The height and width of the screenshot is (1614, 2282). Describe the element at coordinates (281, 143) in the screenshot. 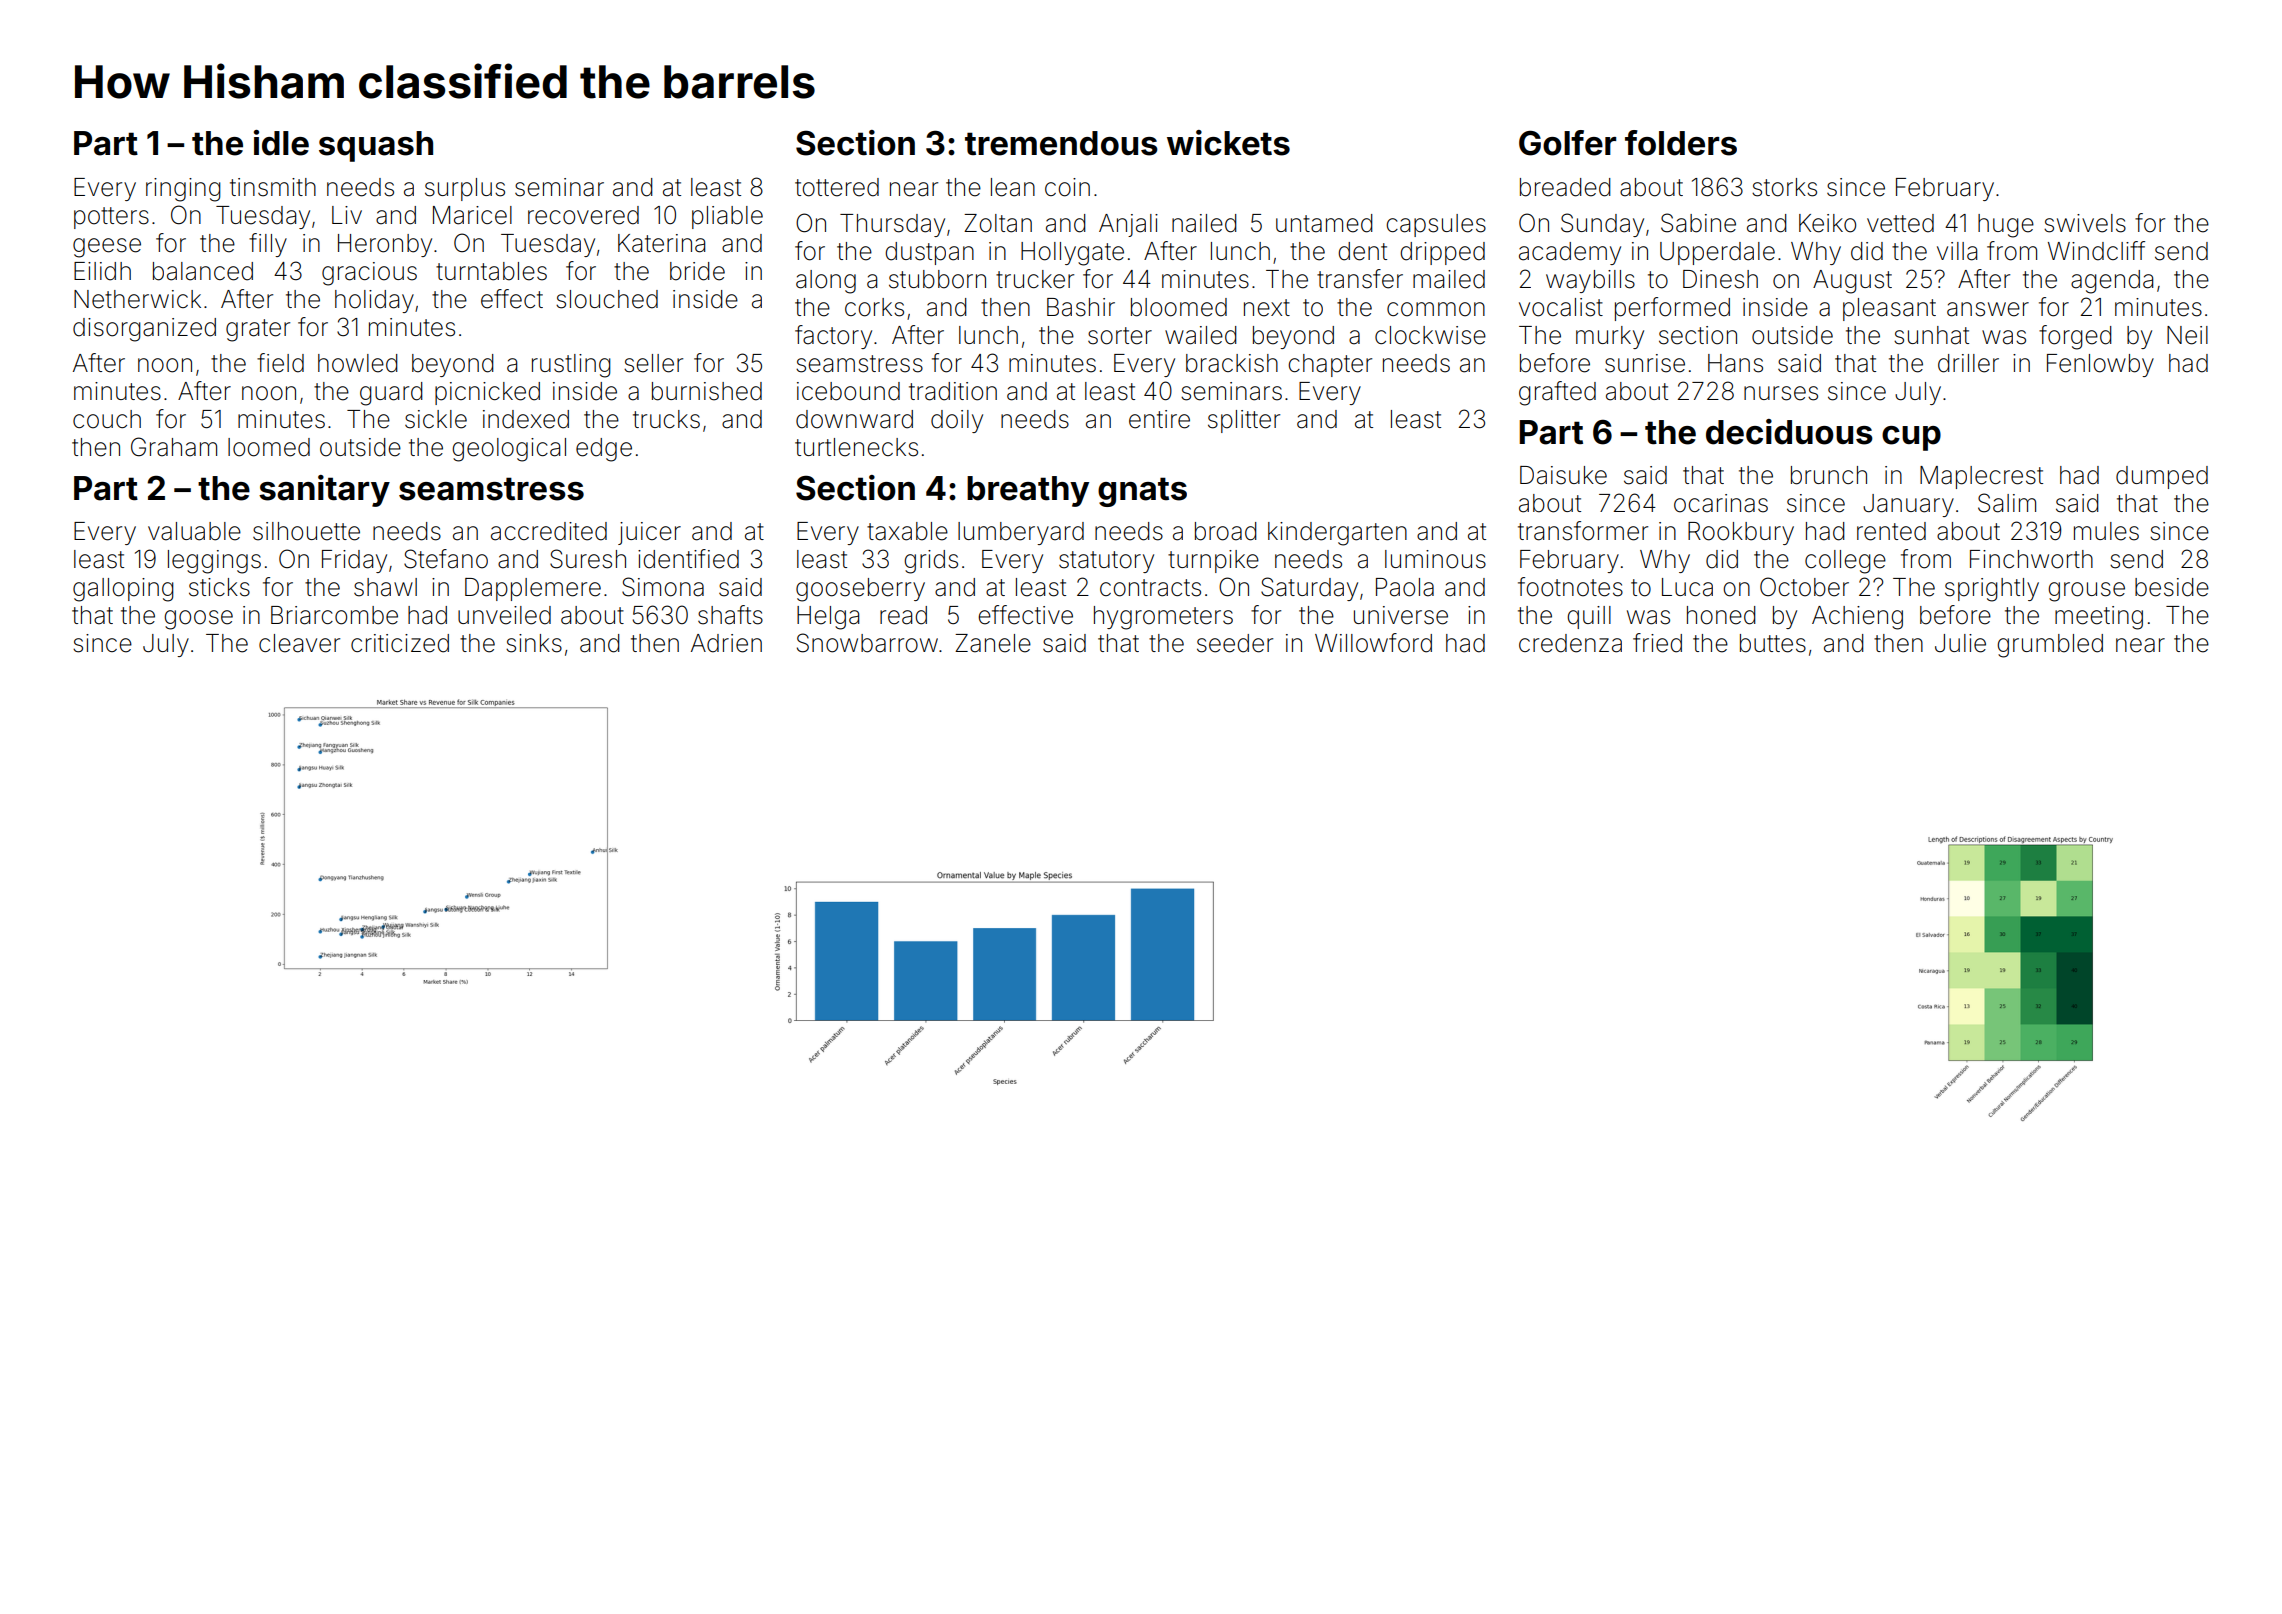

I see `idle` at that location.
